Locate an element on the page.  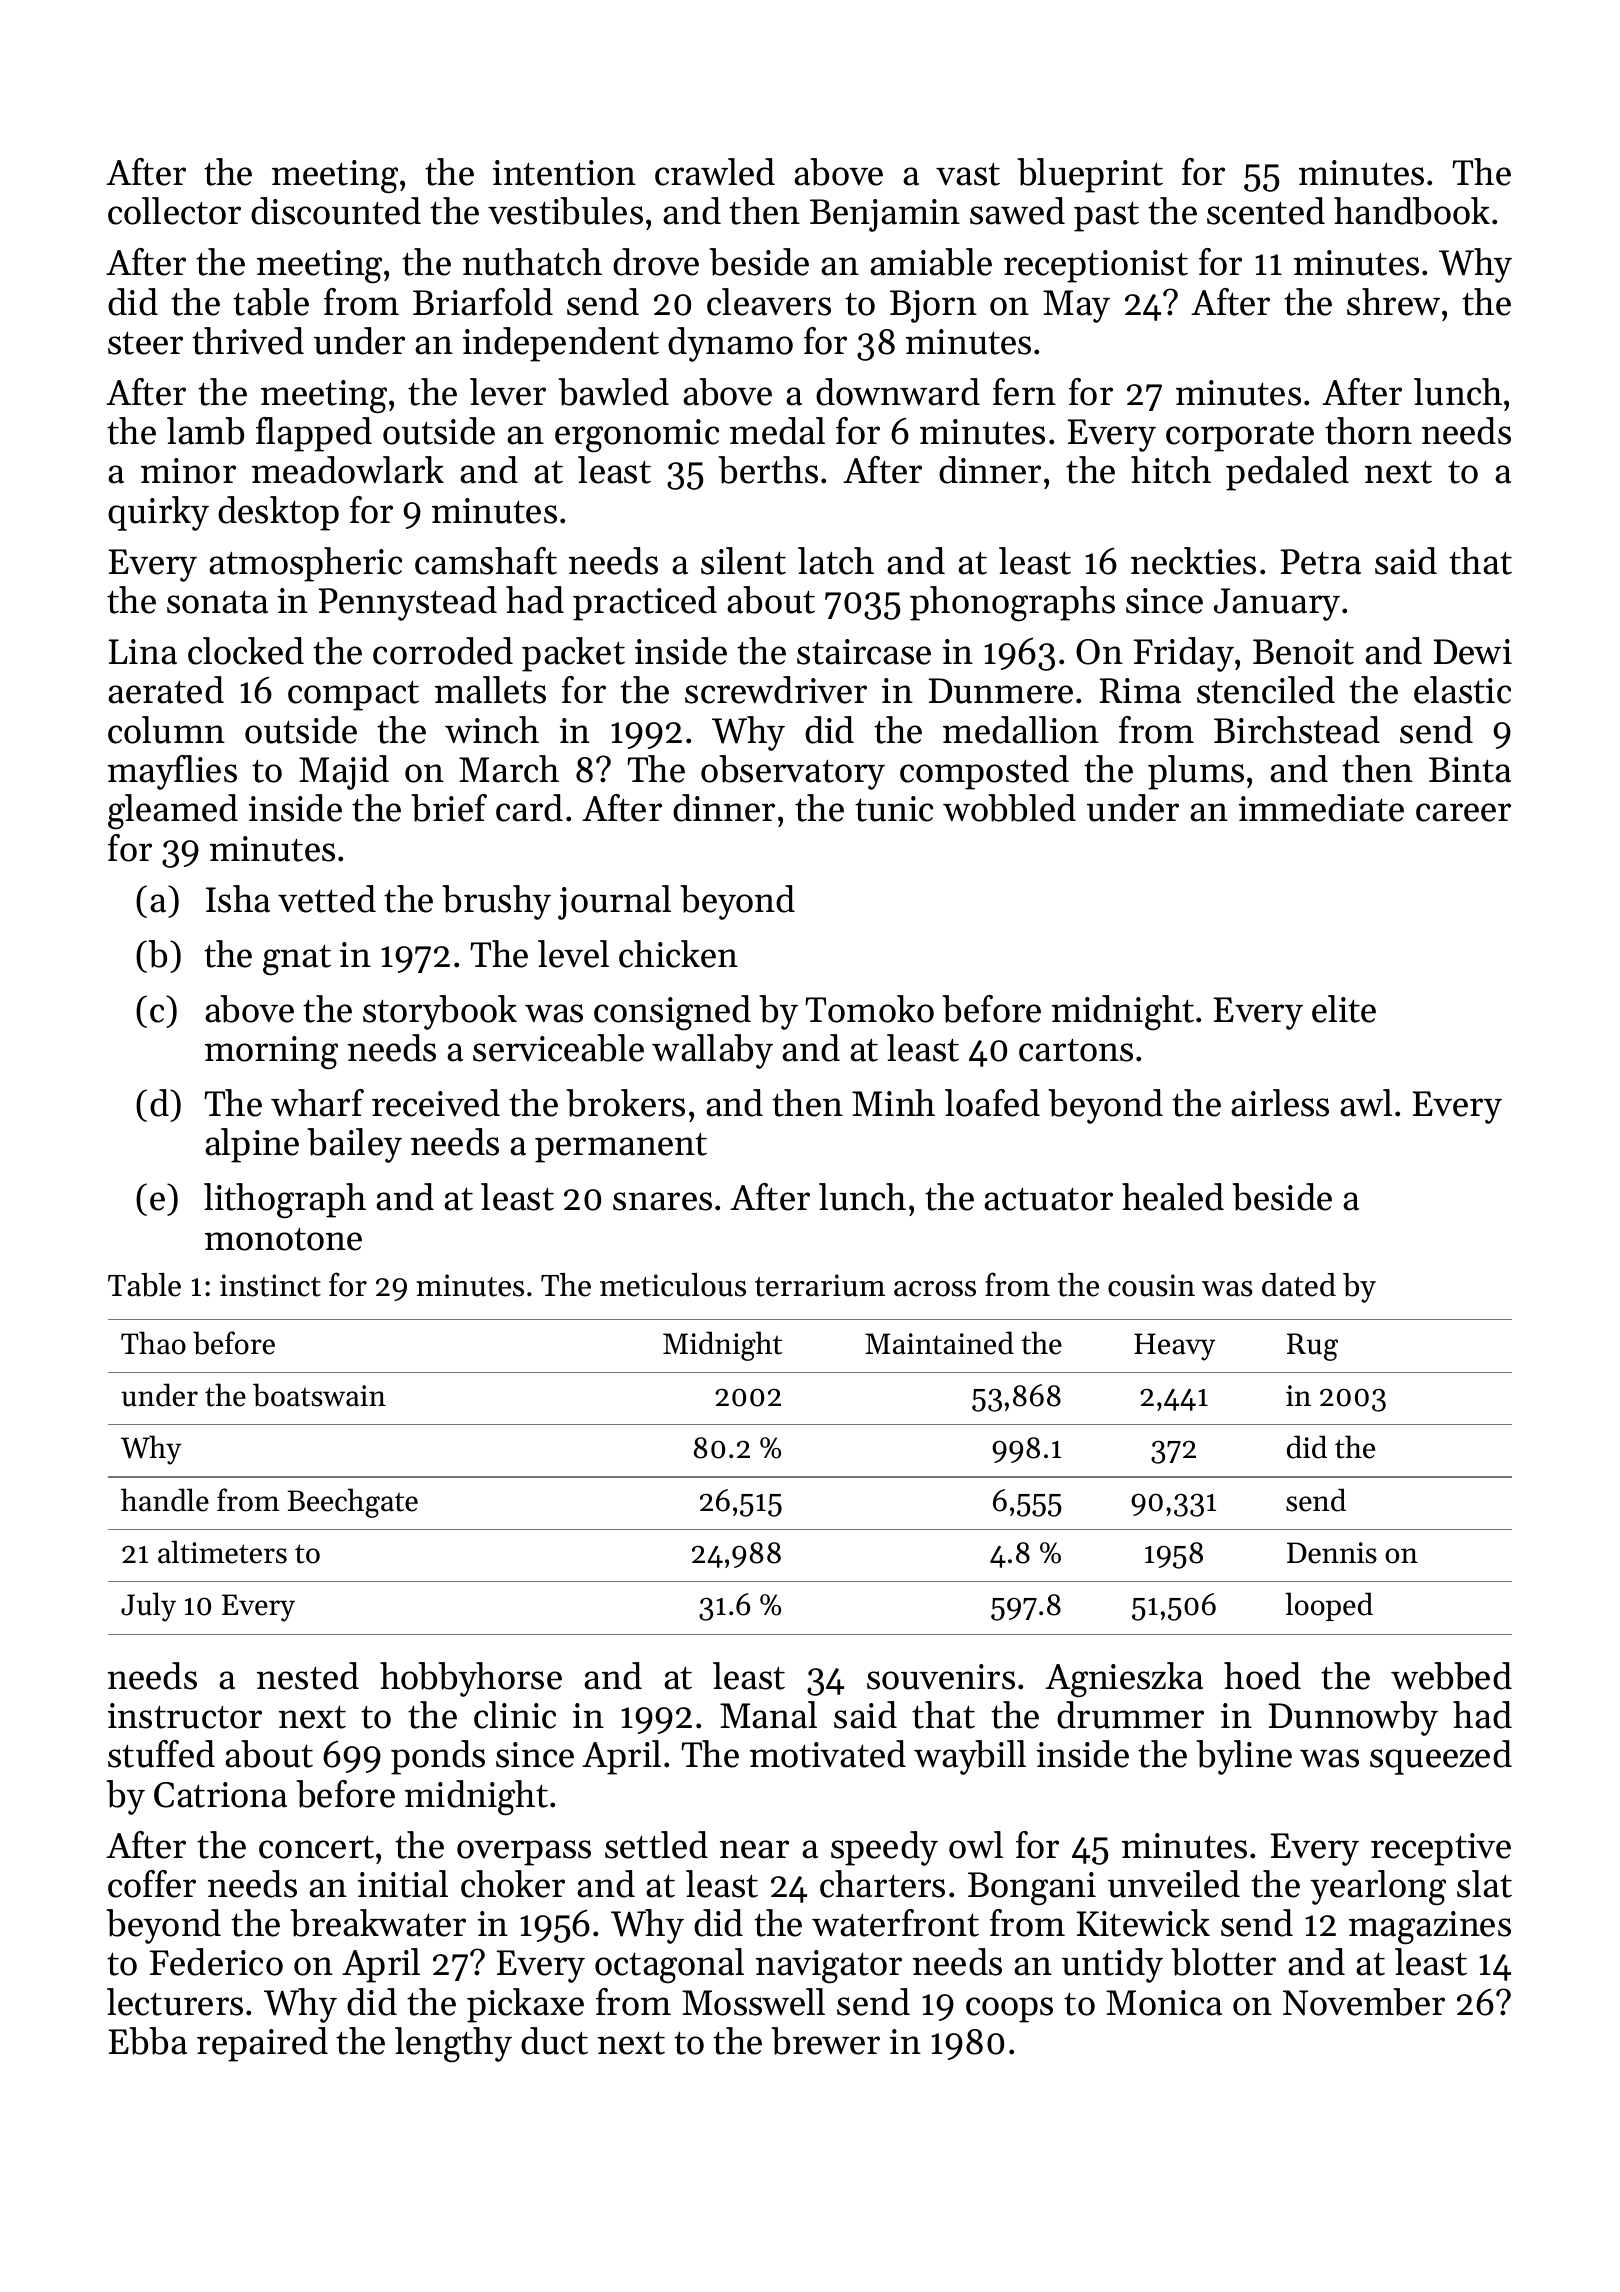
looped is located at coordinates (1329, 1606).
